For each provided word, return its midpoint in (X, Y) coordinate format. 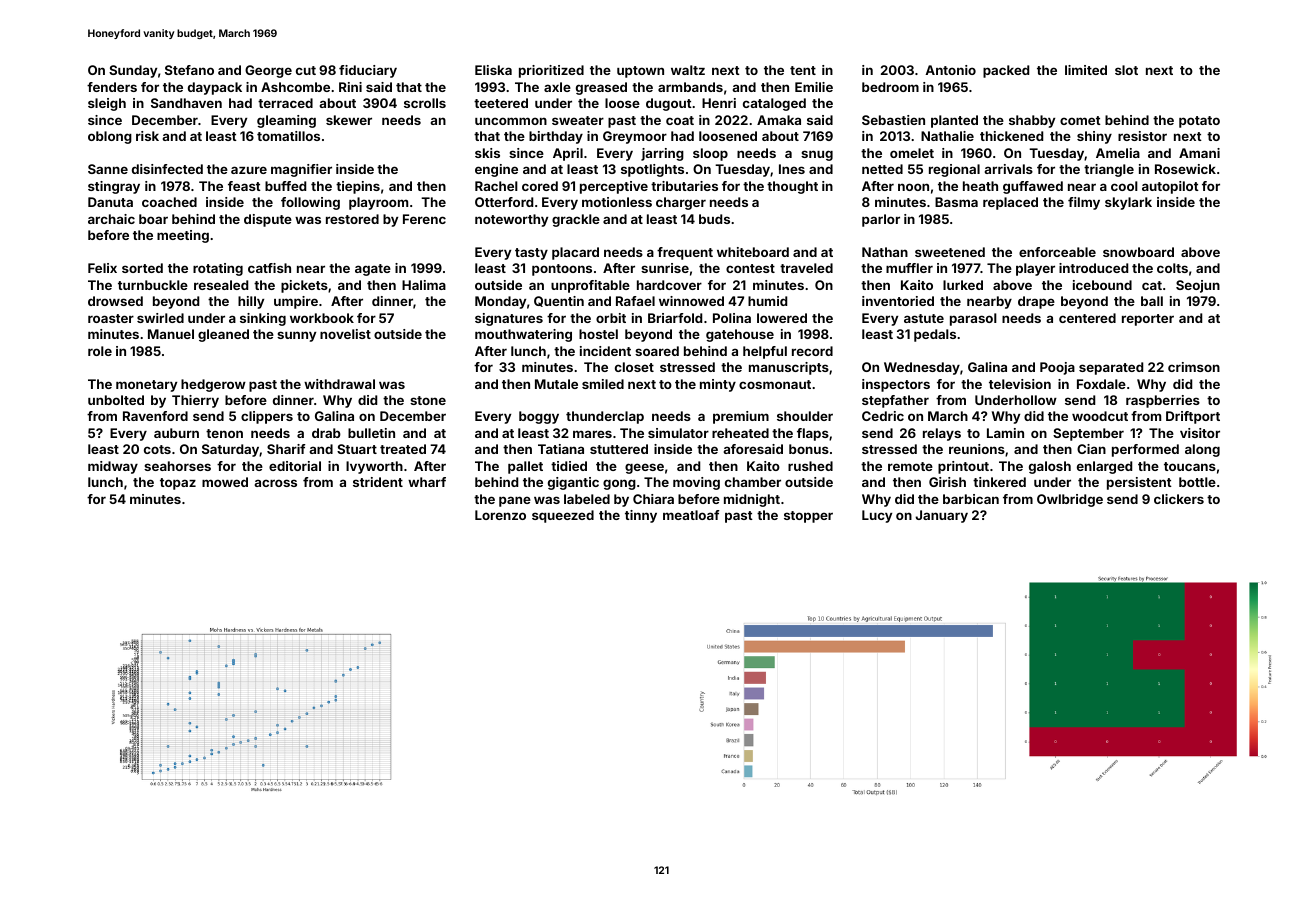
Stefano (189, 70)
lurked (963, 285)
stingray (114, 187)
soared (657, 351)
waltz (688, 70)
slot (1126, 70)
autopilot (1170, 187)
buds (714, 219)
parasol (973, 319)
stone (428, 400)
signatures (509, 319)
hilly (251, 302)
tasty (531, 254)
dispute (268, 220)
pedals (935, 335)
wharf (427, 482)
